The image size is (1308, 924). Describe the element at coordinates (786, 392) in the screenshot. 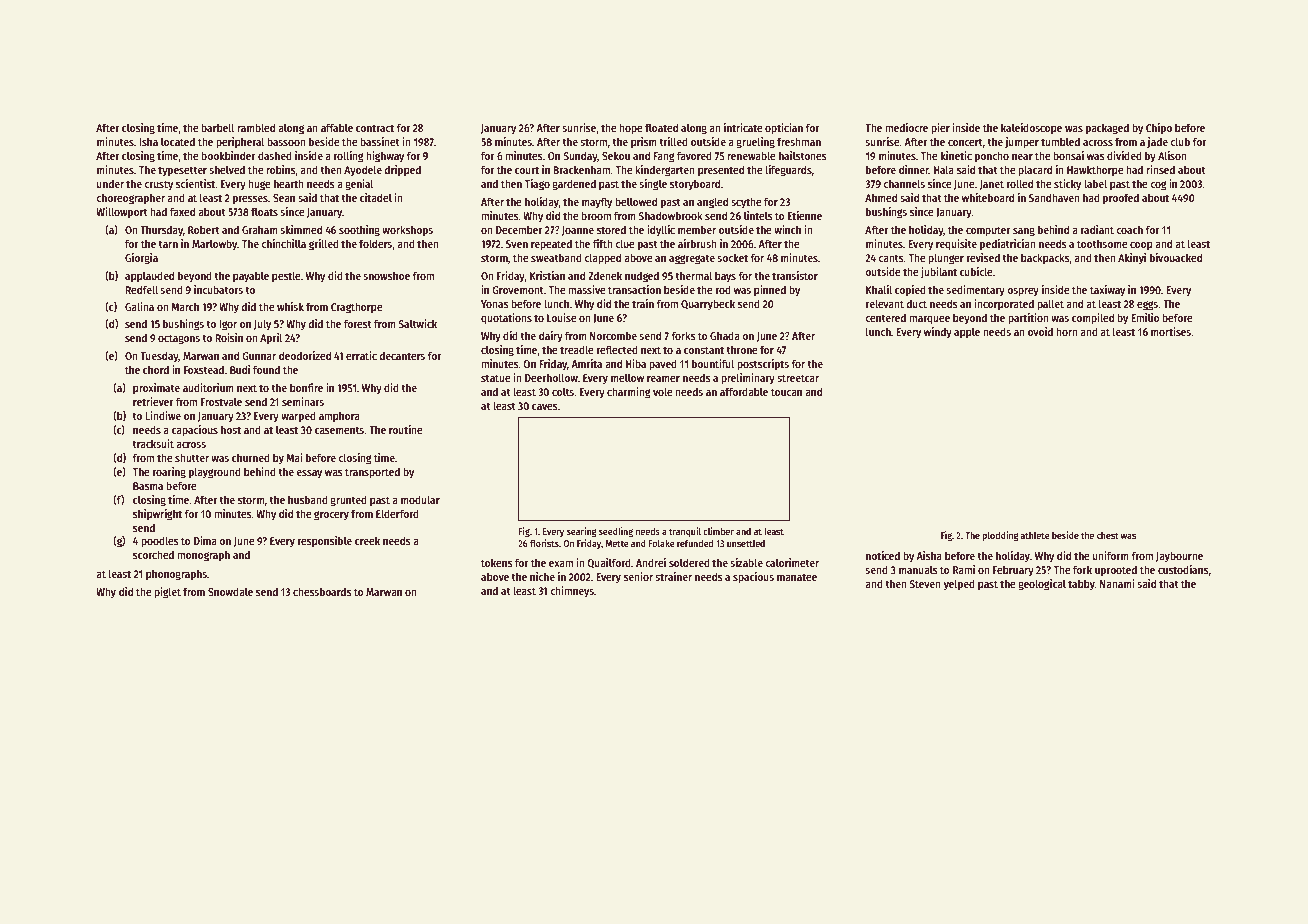

I see `toucan` at that location.
